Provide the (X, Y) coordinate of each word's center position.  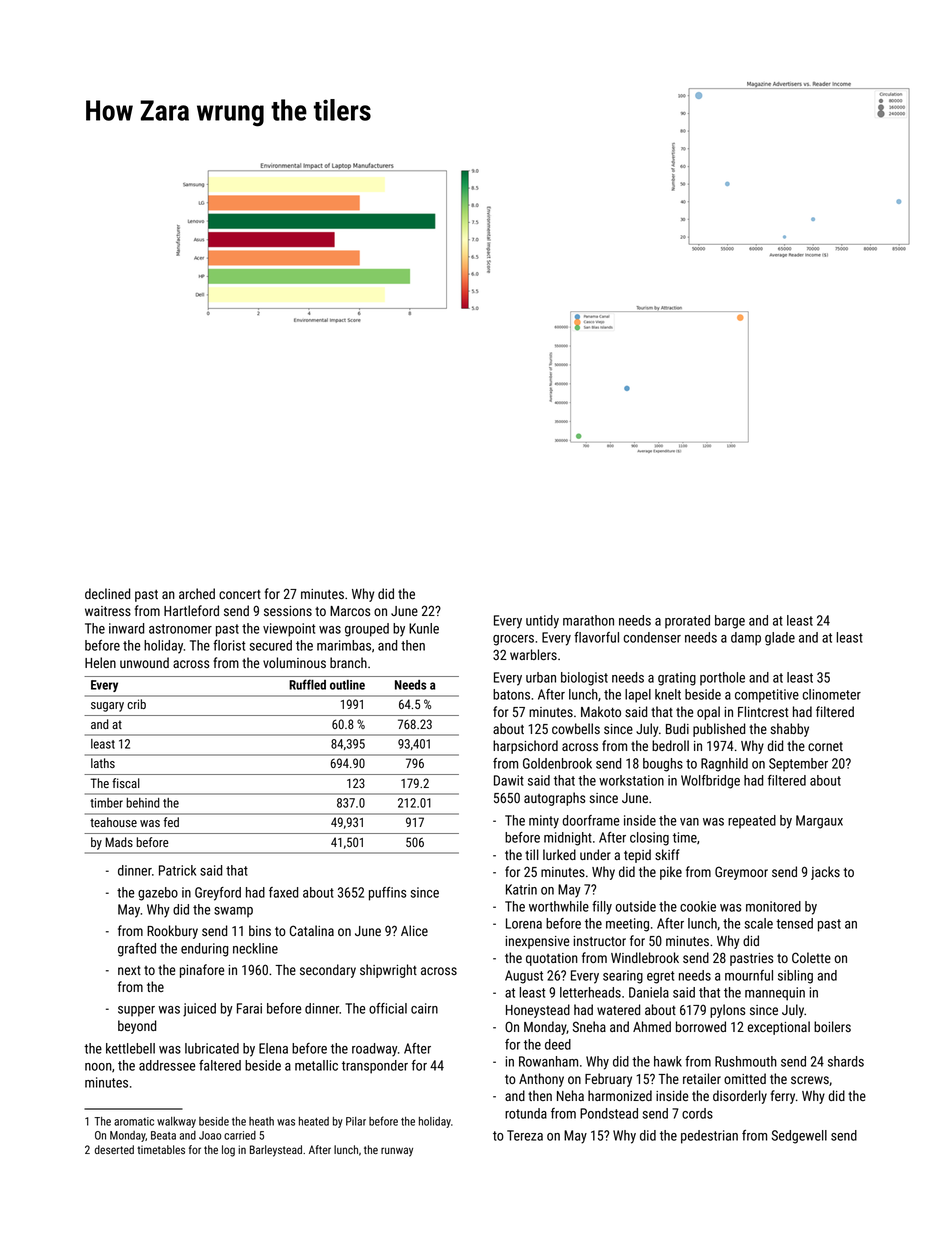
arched (197, 593)
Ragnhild (724, 765)
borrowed (701, 1026)
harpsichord (525, 747)
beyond (137, 1027)
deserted (114, 1149)
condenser (652, 637)
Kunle (424, 628)
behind (143, 803)
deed (558, 1044)
